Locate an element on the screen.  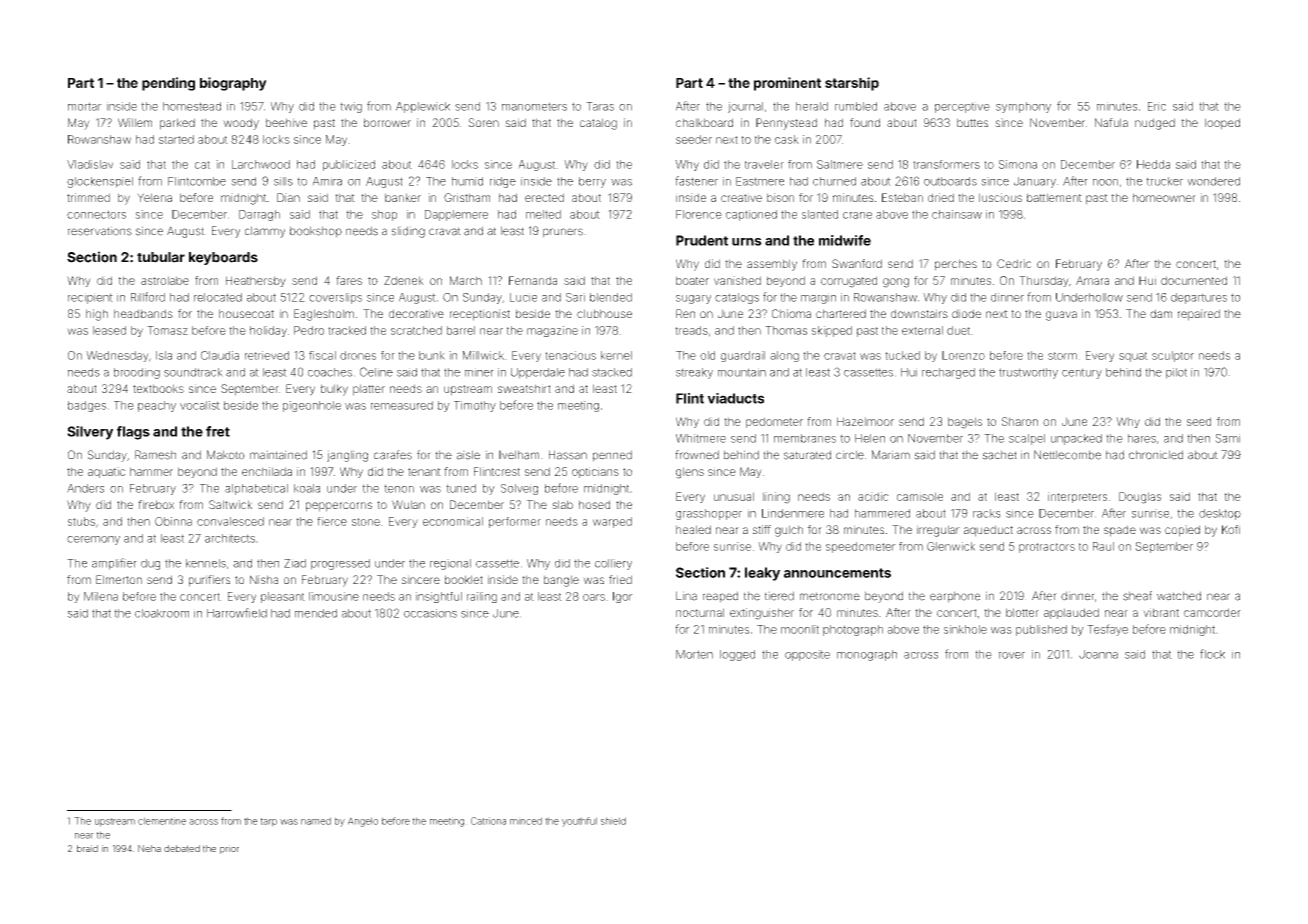
high is located at coordinates (97, 315).
